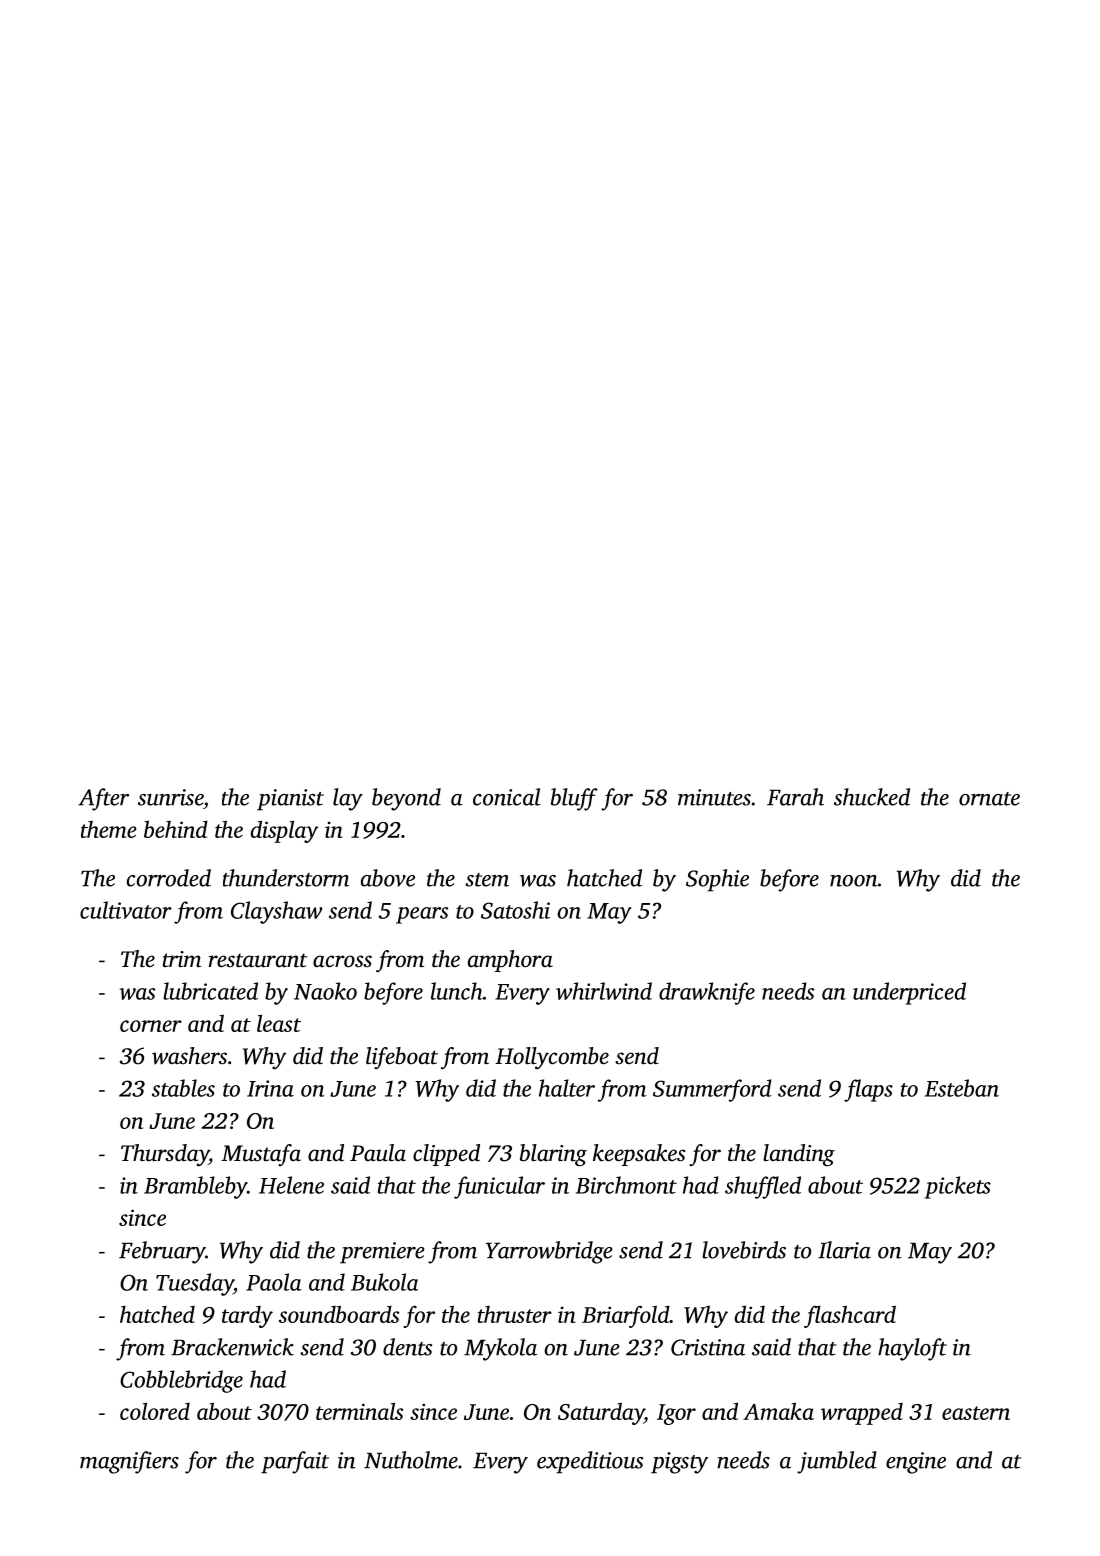 The height and width of the page is (1556, 1100). Describe the element at coordinates (916, 1463) in the page. I see `engine` at that location.
